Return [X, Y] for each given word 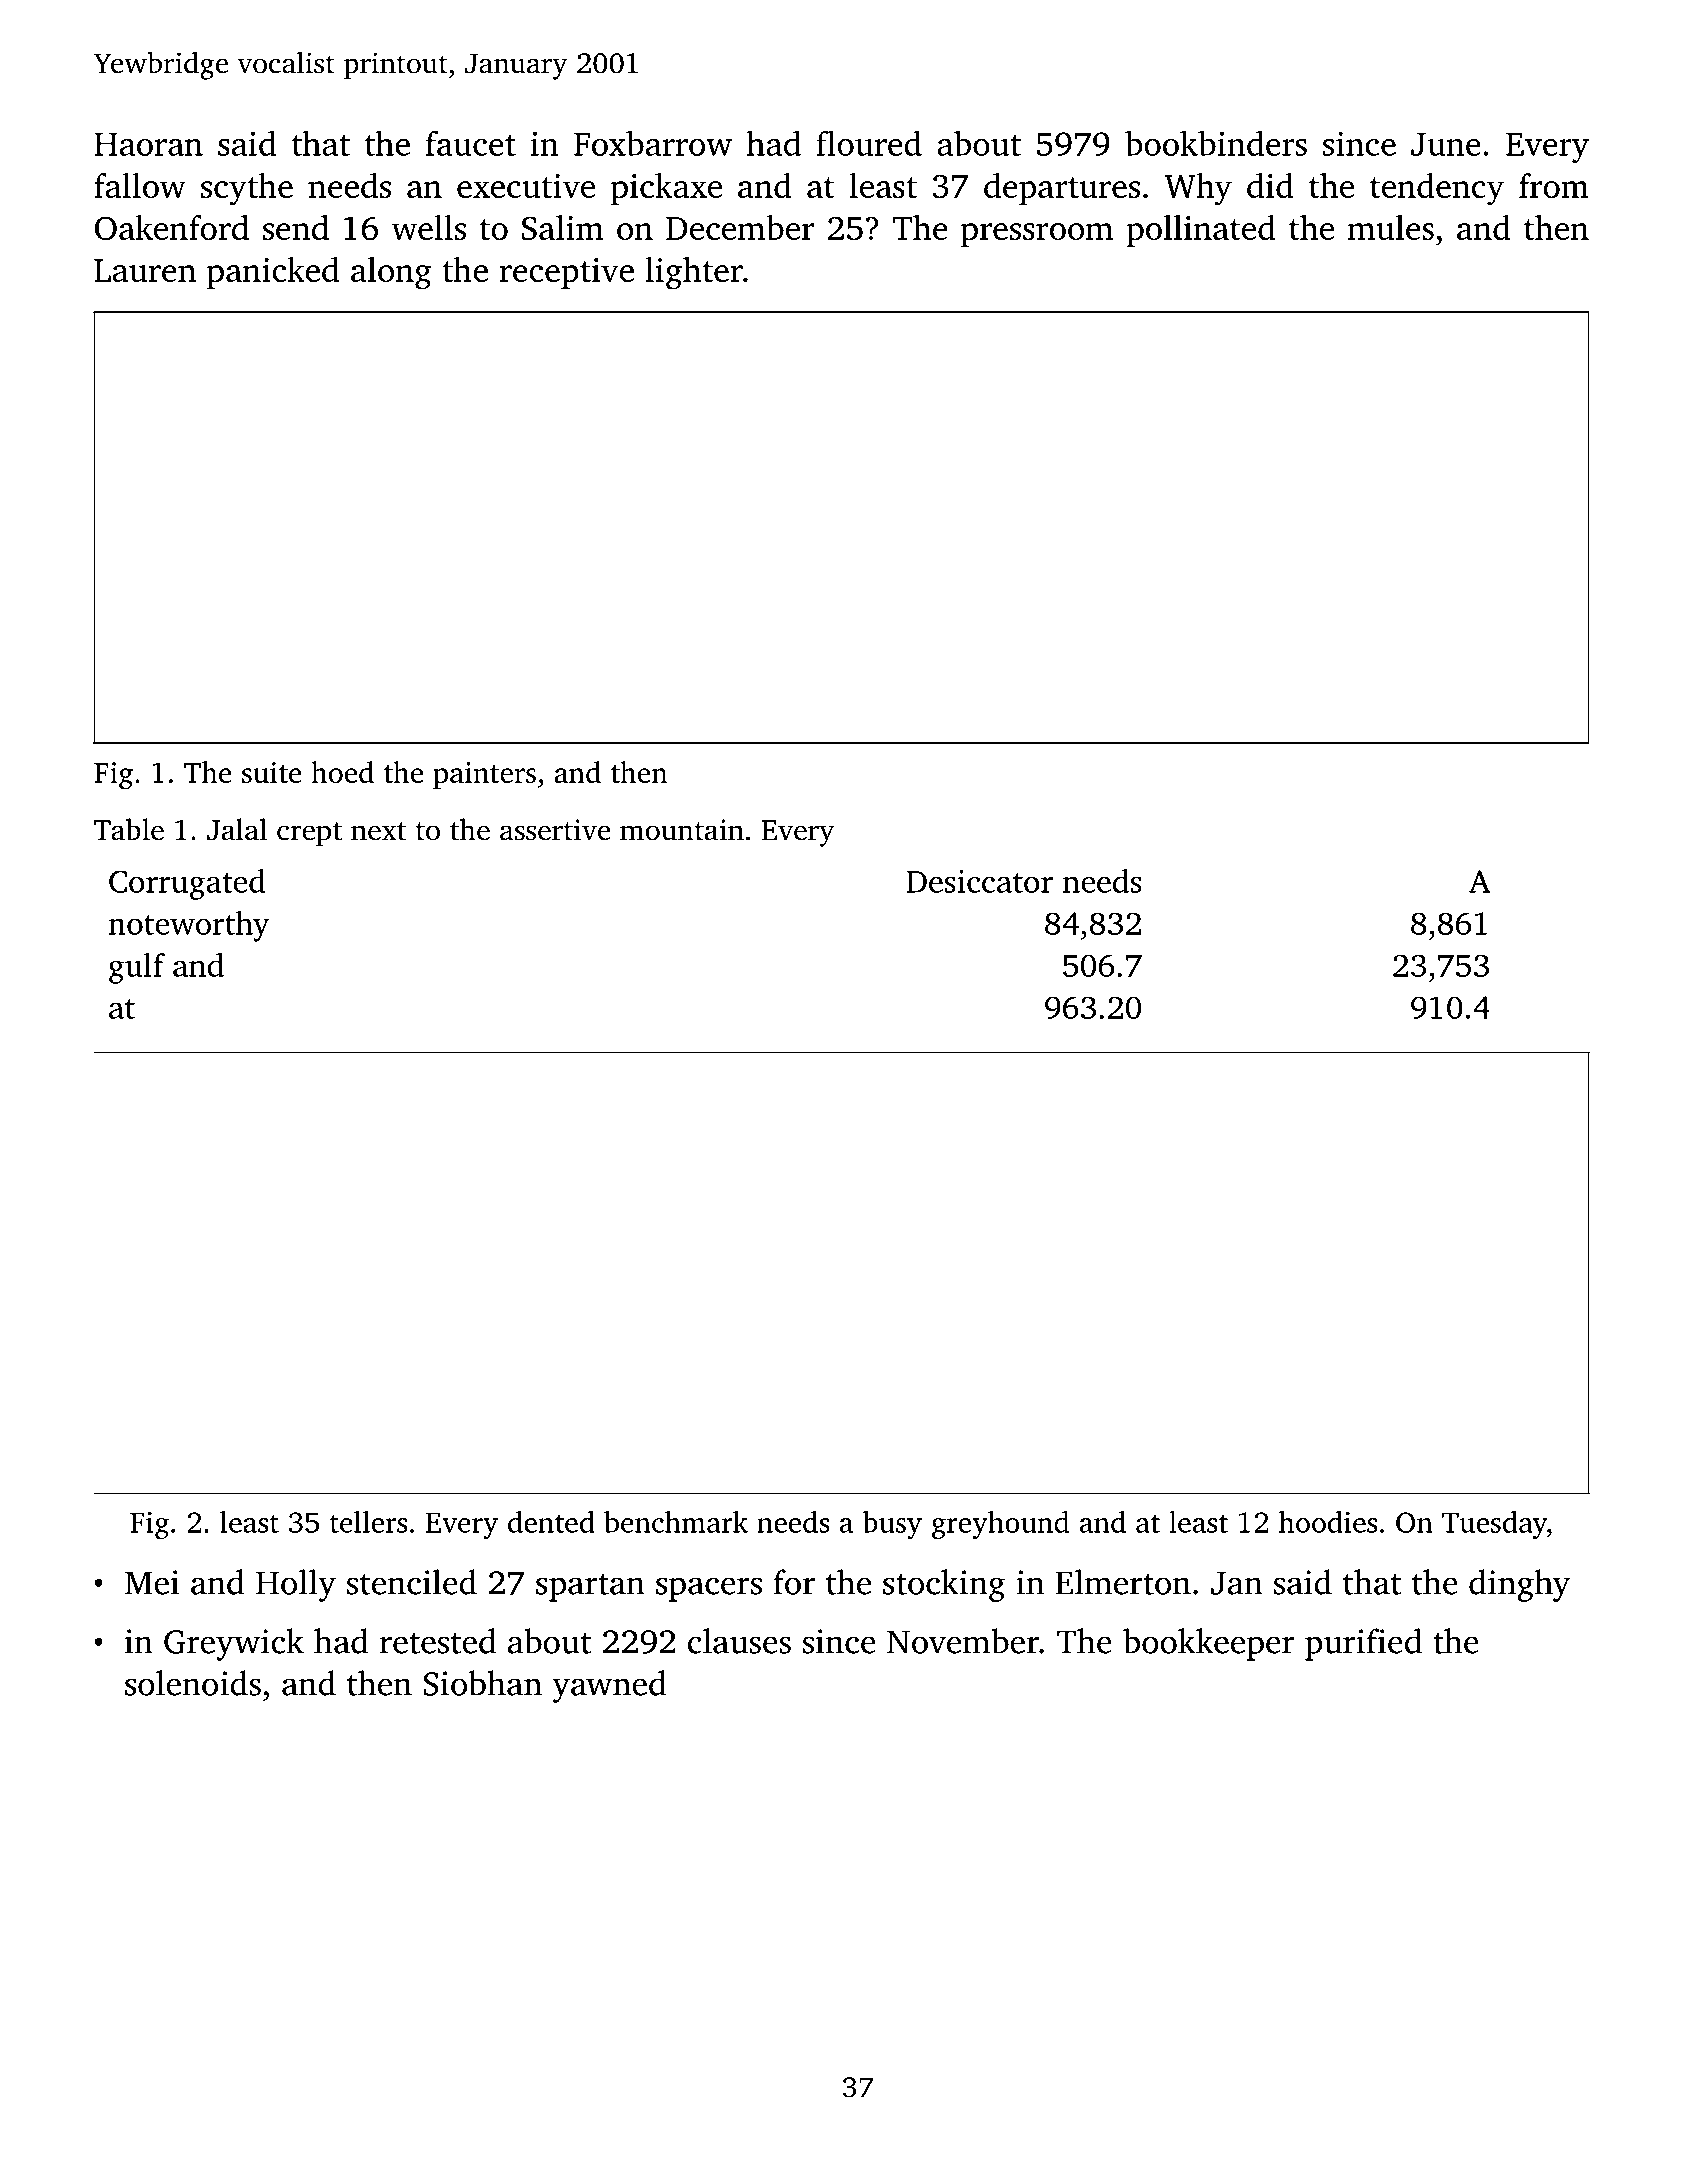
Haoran [148, 144]
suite [272, 772]
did [1270, 185]
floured [869, 143]
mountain [682, 830]
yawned [609, 1686]
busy [892, 1525]
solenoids [193, 1683]
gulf [137, 968]
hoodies [1327, 1522]
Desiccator [980, 881]
